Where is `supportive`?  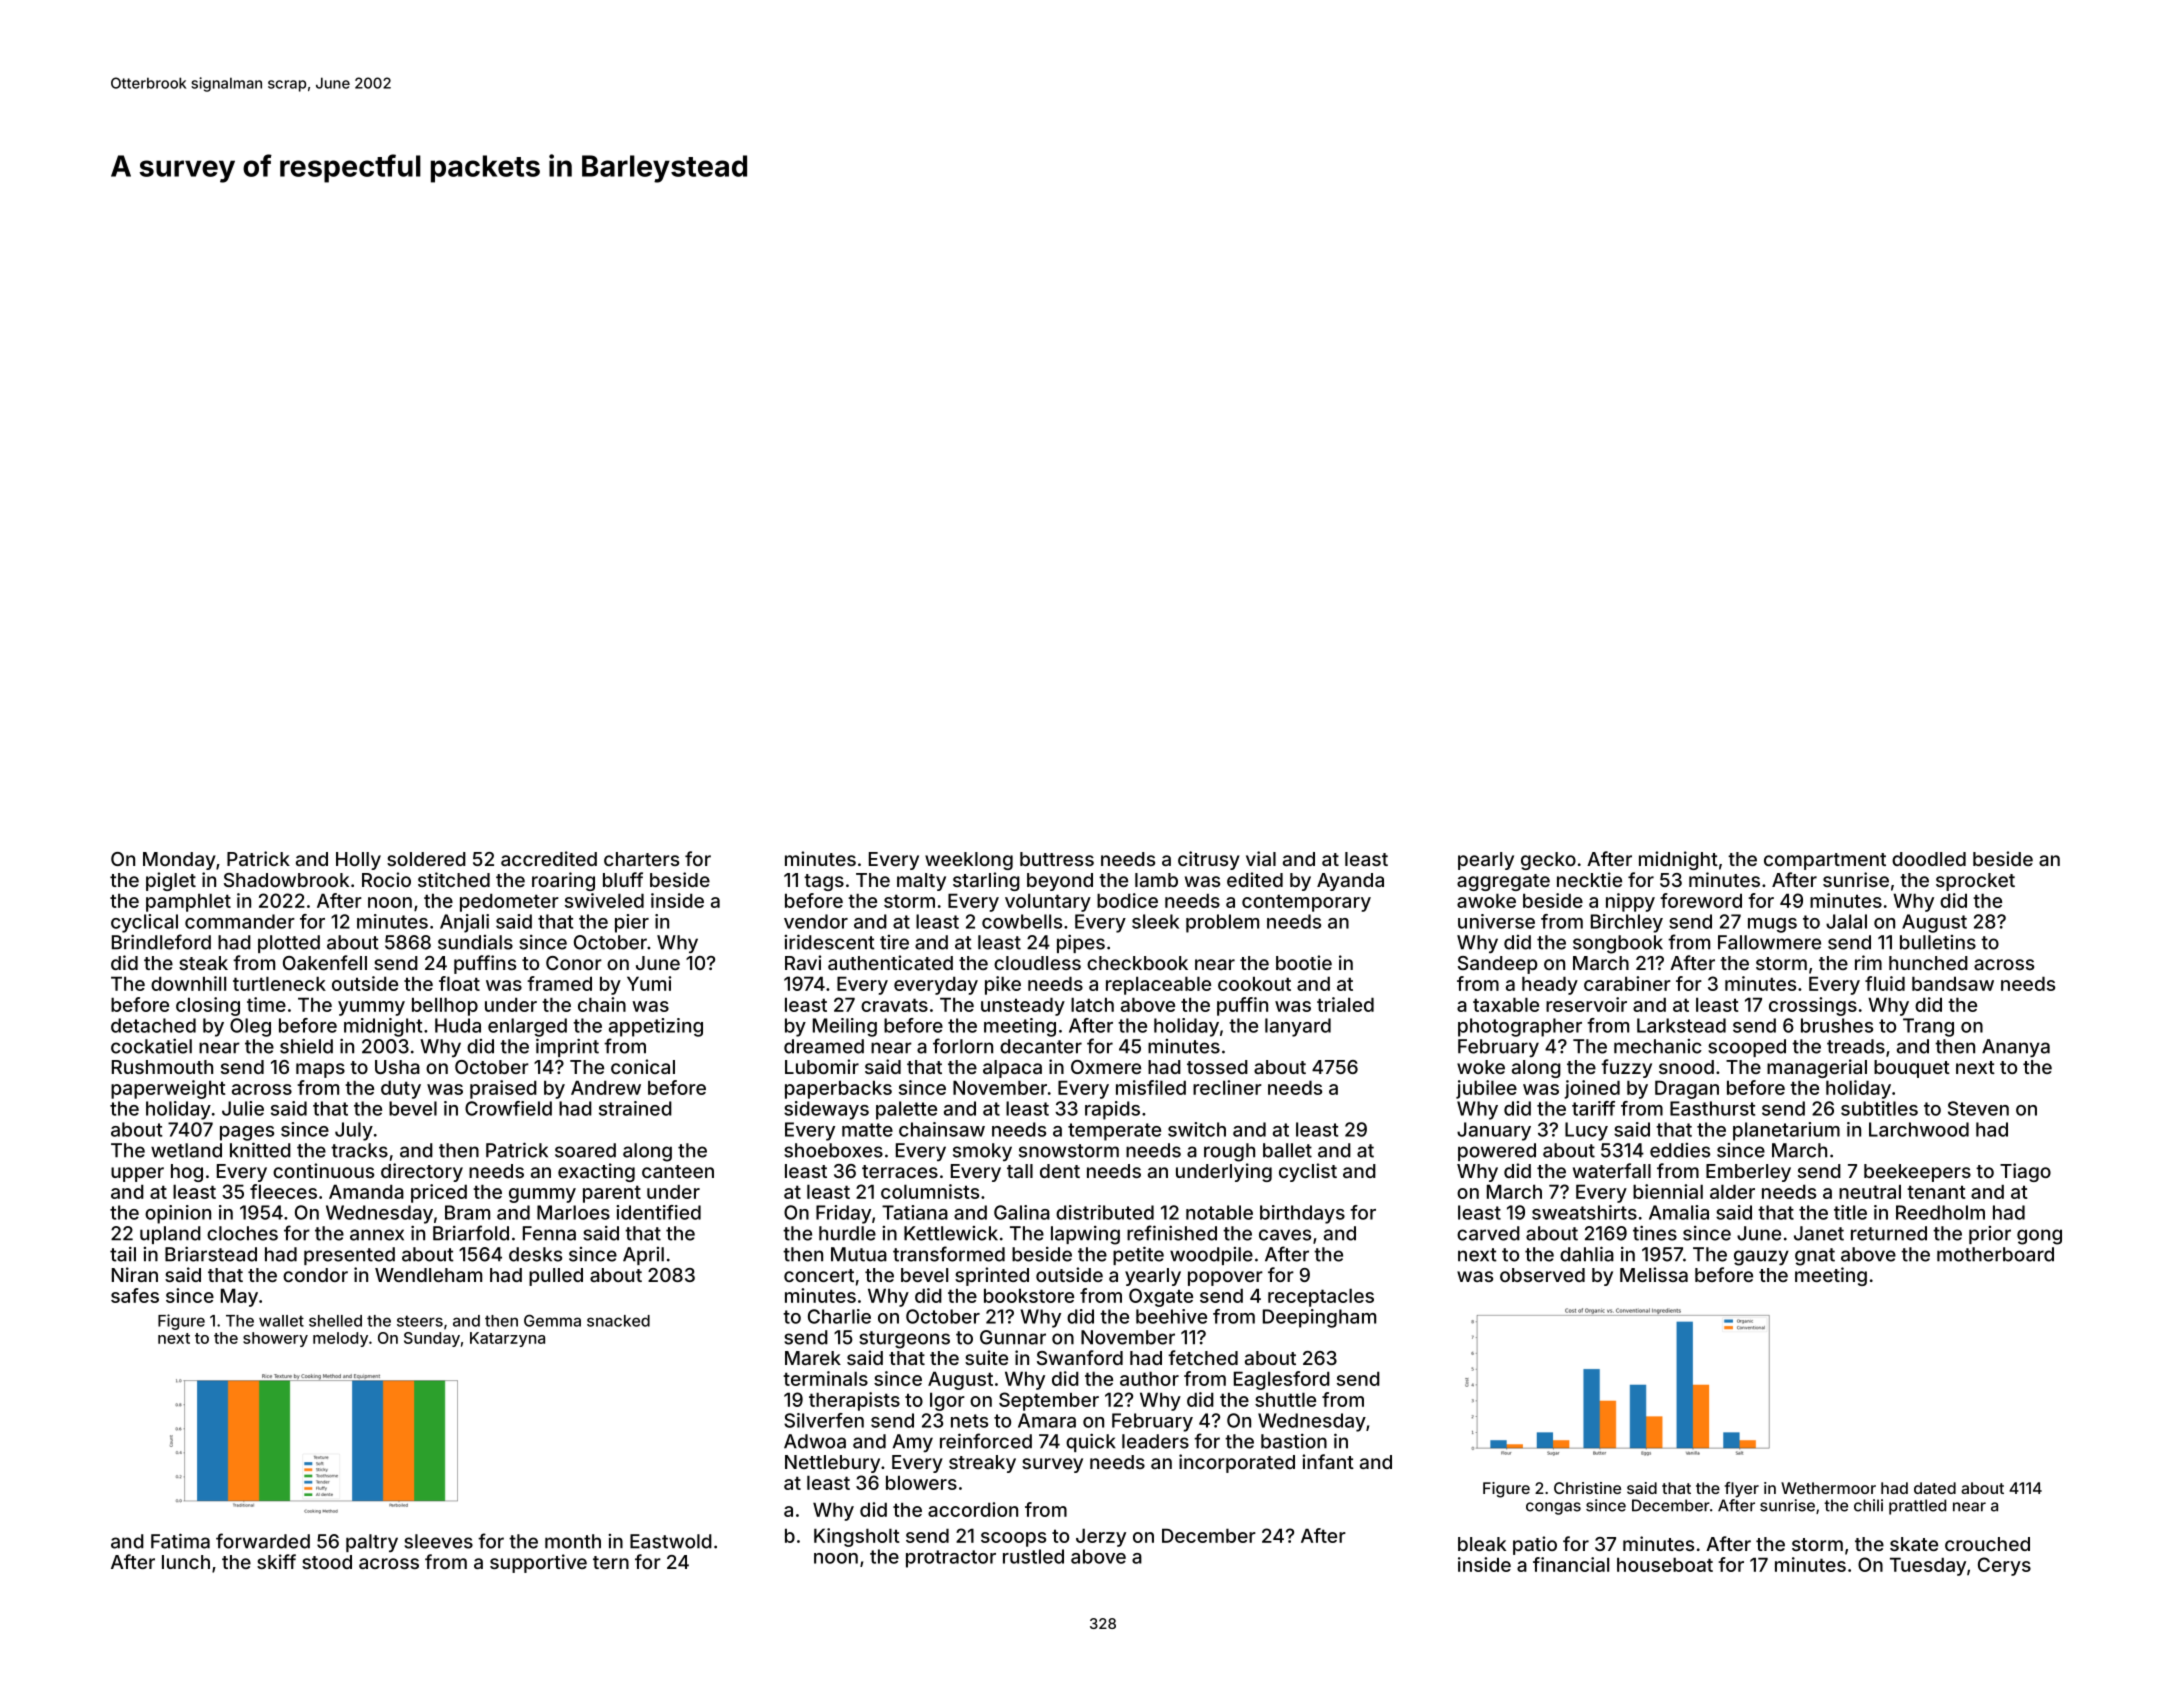
supportive is located at coordinates (538, 1563).
